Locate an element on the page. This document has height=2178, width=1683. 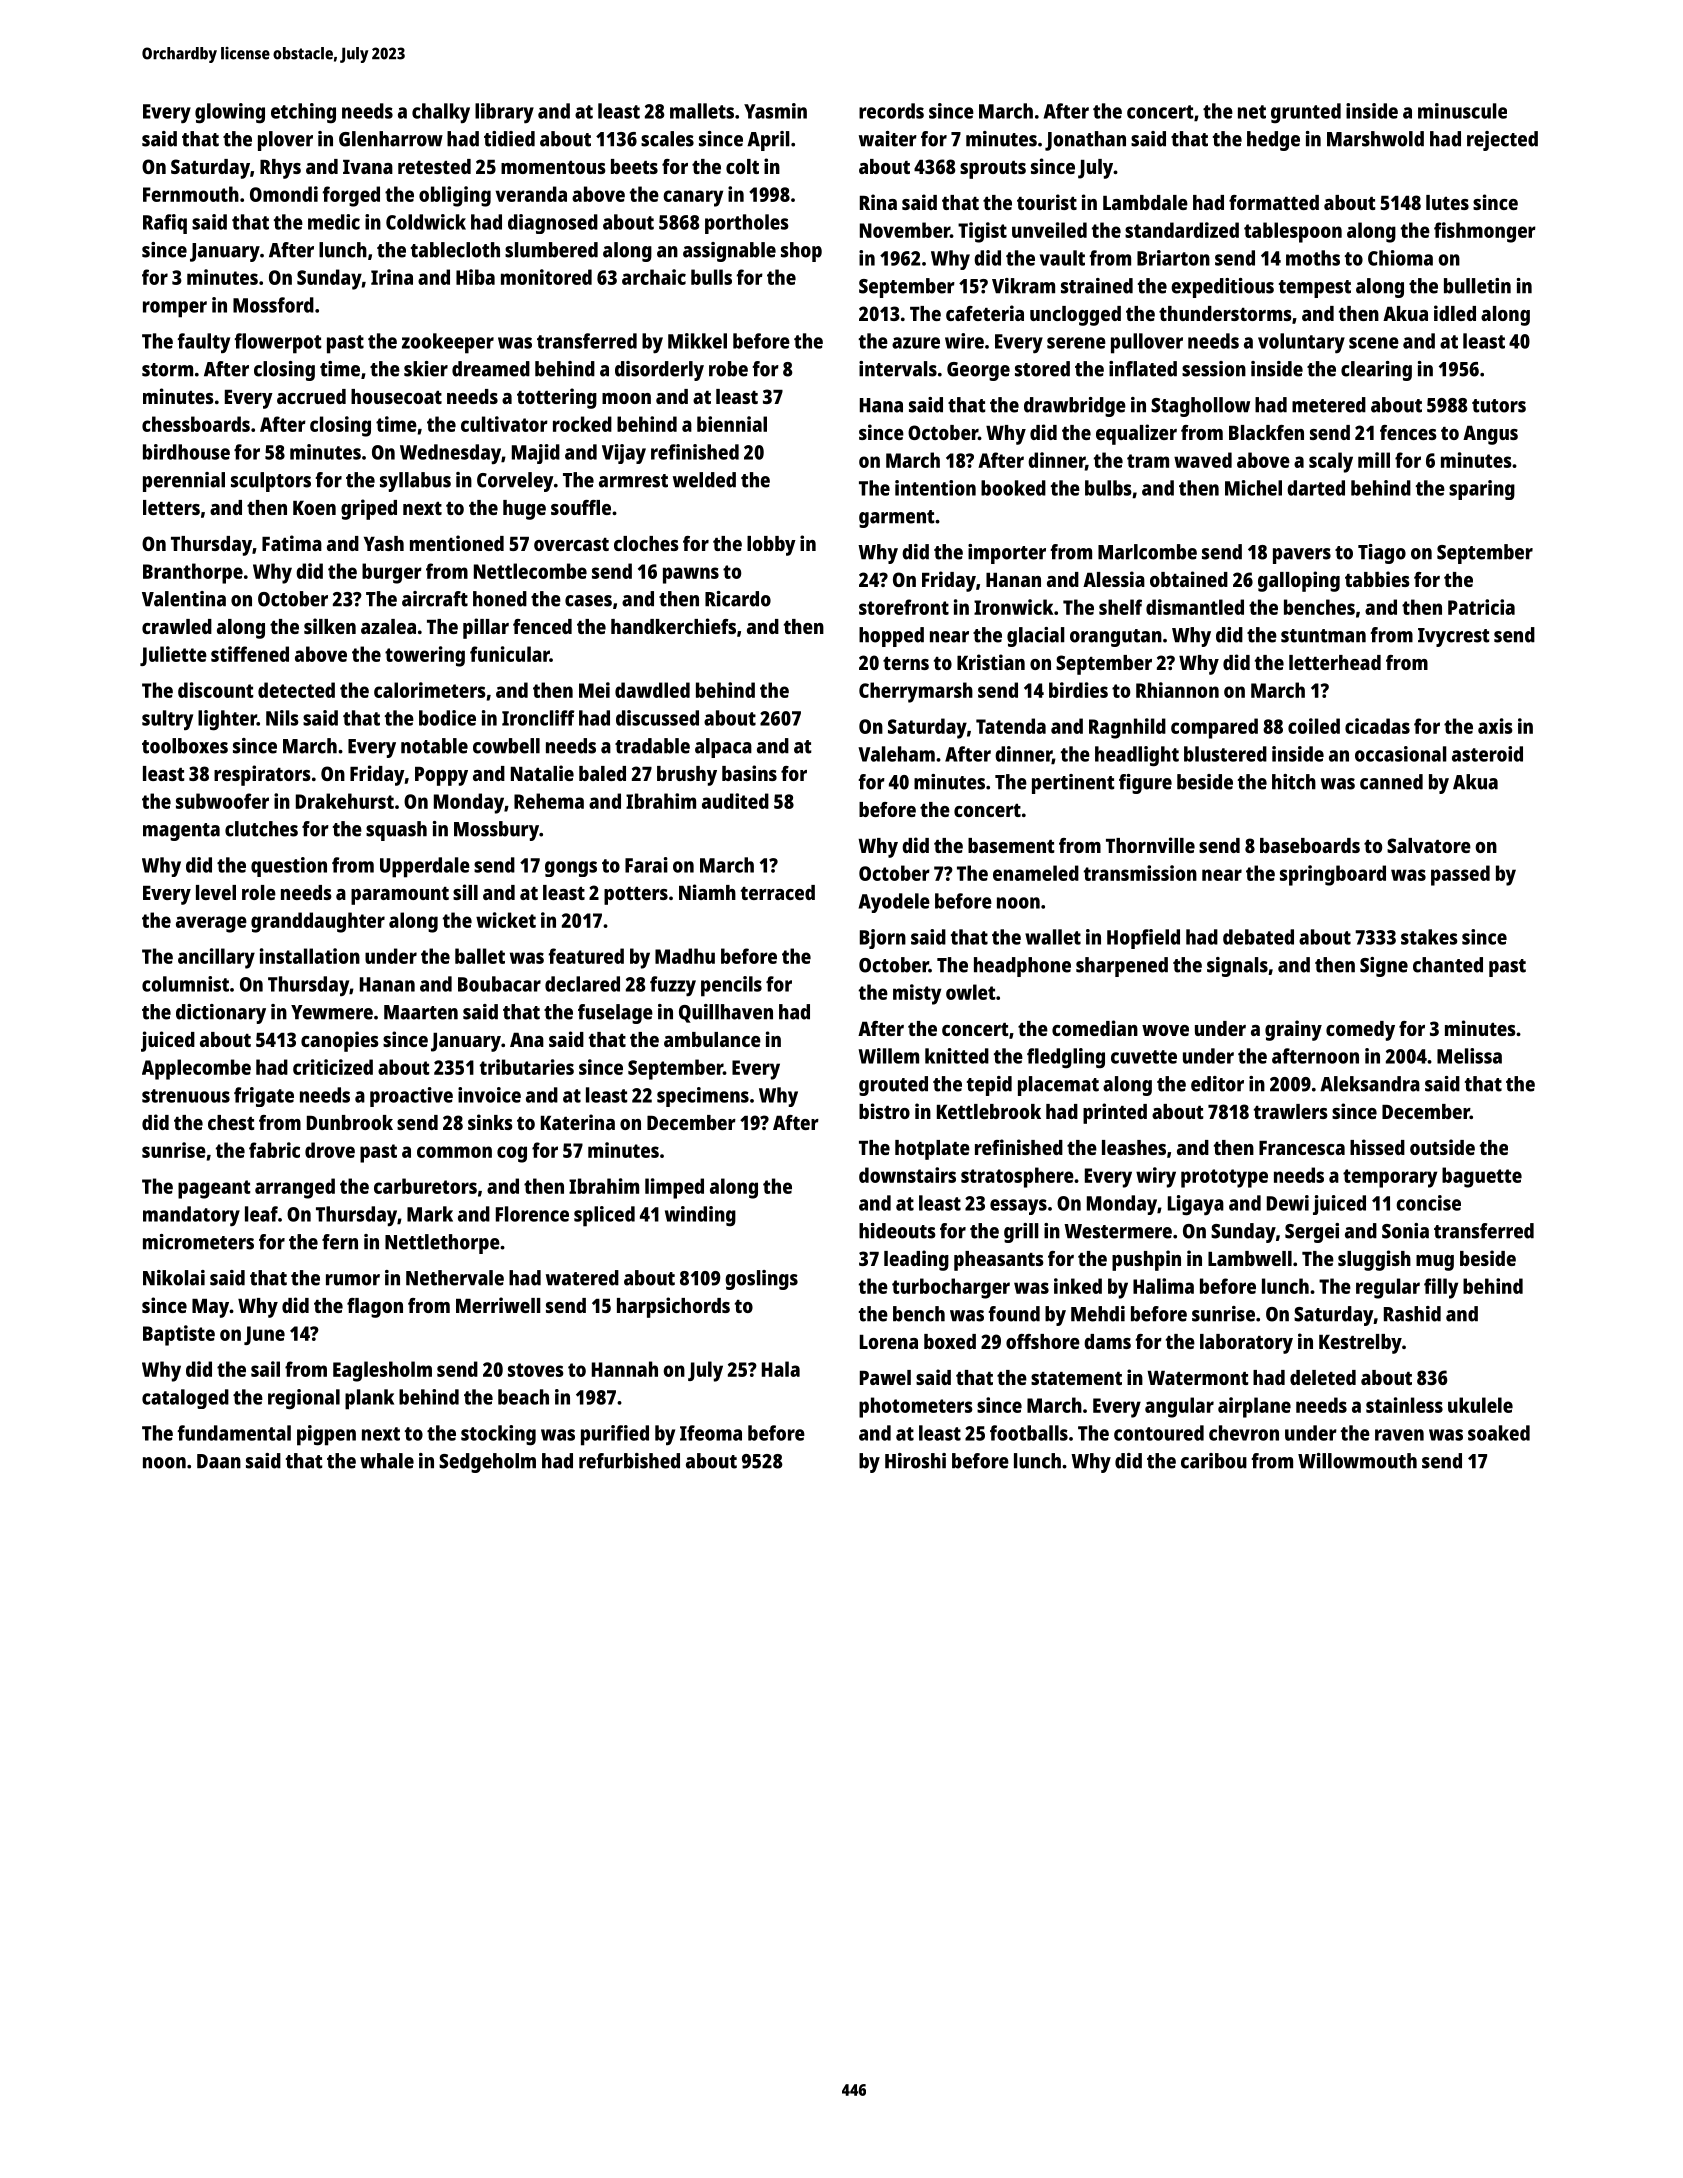
terraced is located at coordinates (778, 892).
